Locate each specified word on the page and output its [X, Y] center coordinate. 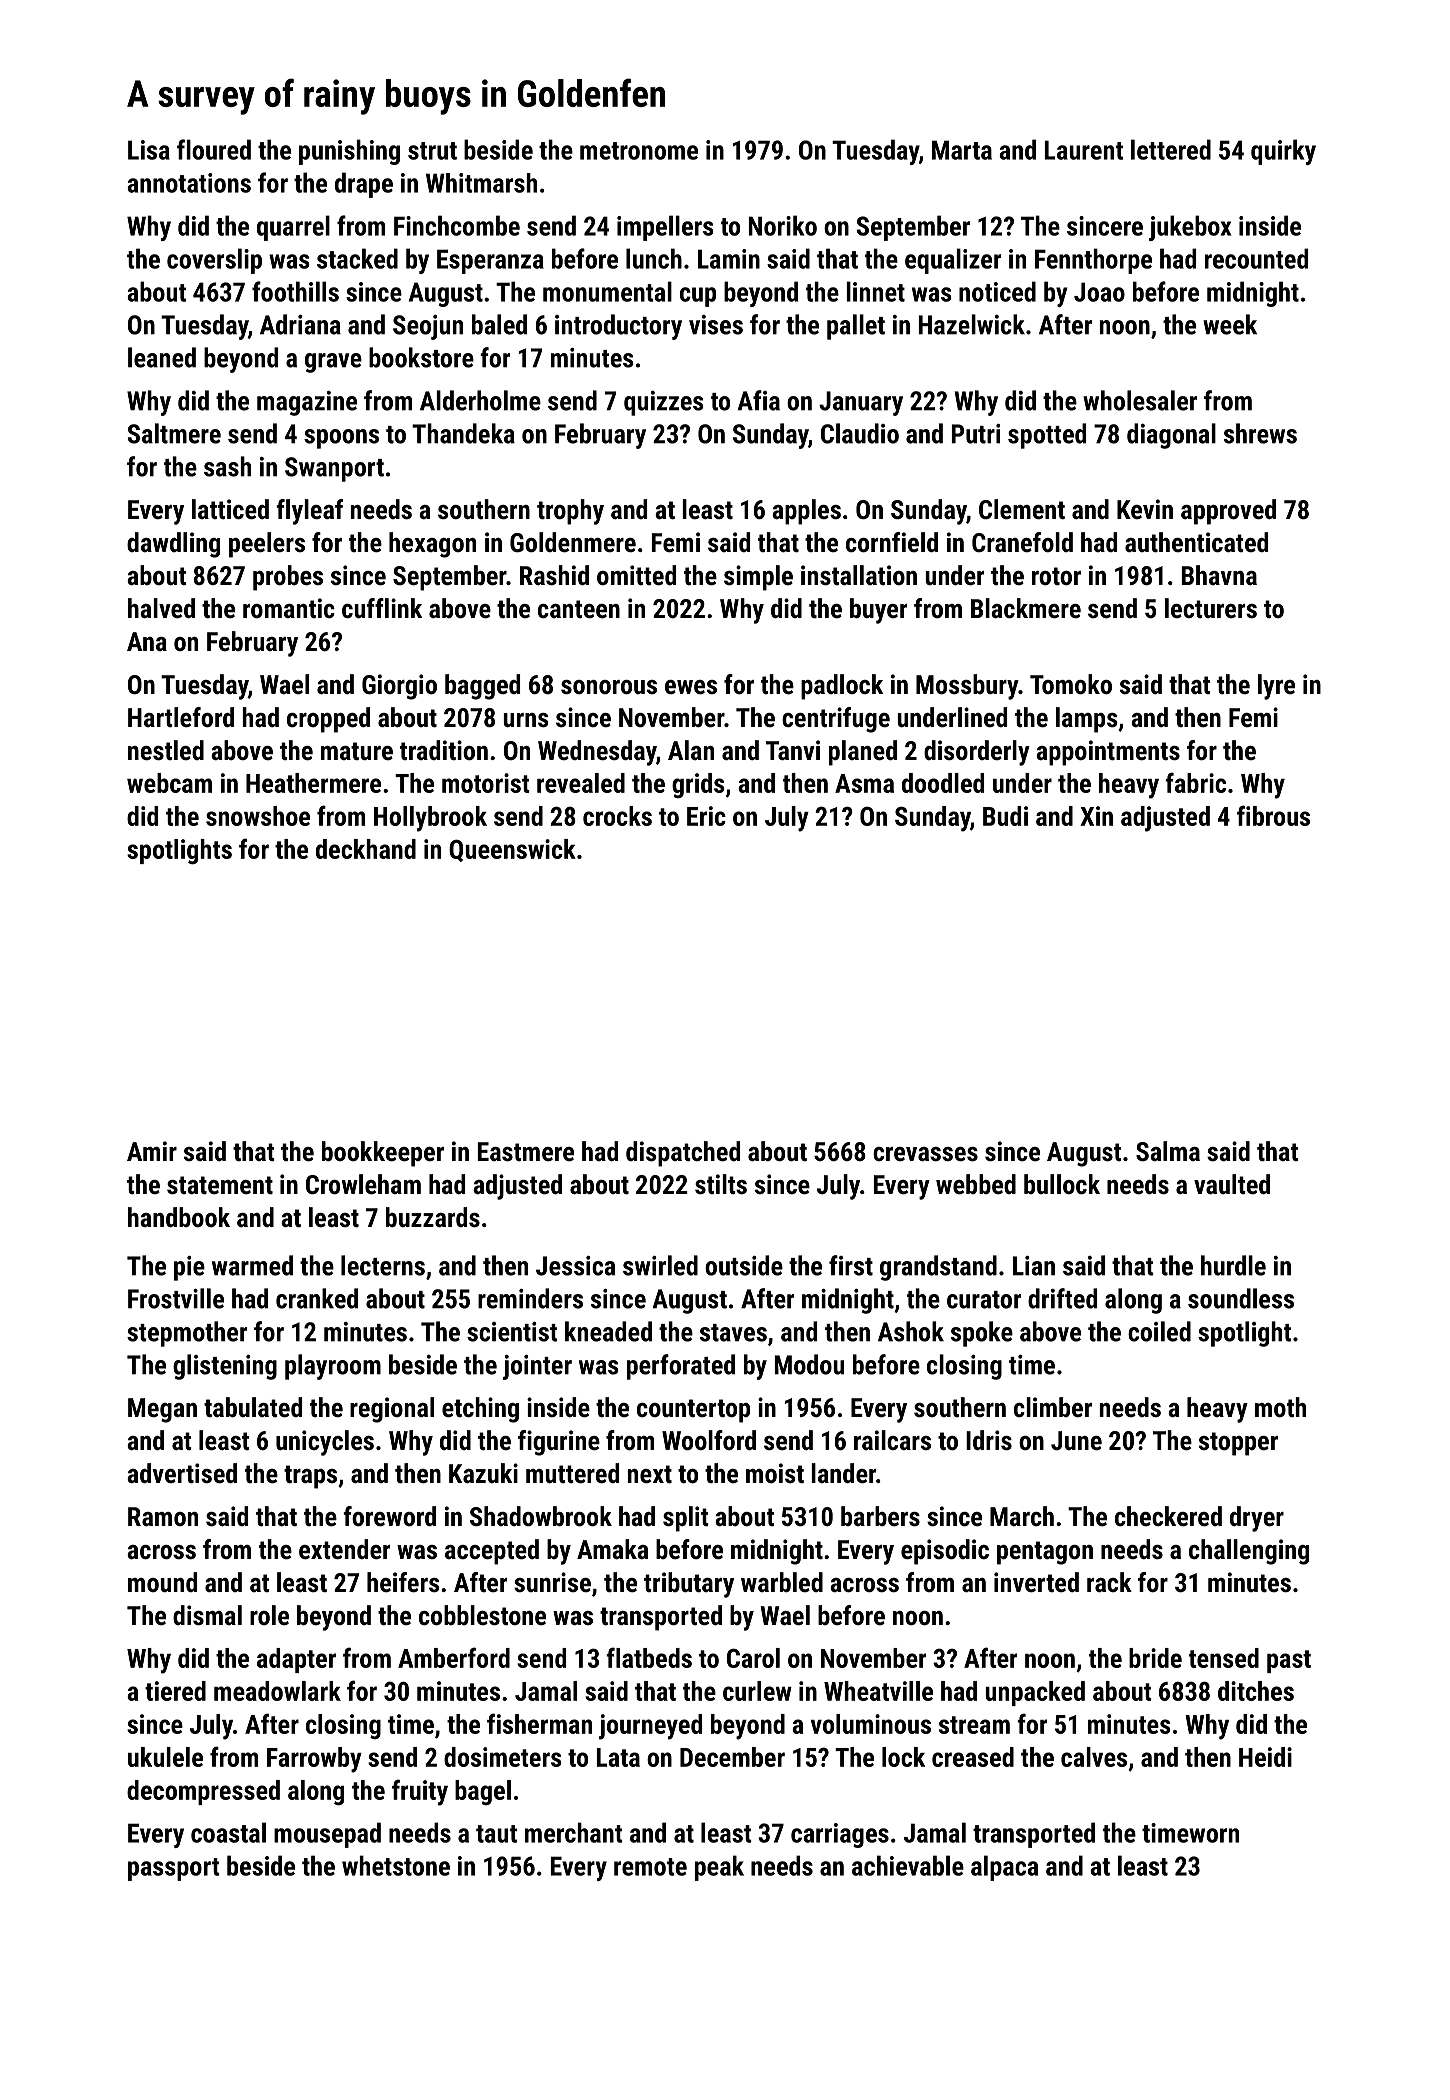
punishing [349, 152]
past [1289, 1661]
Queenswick [512, 850]
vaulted [1232, 1184]
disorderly [977, 753]
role [269, 1615]
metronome [639, 151]
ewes [691, 687]
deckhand [366, 849]
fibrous [1273, 815]
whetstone [396, 1865]
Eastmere [526, 1151]
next [650, 1474]
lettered [1171, 149]
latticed [230, 509]
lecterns [383, 1265]
